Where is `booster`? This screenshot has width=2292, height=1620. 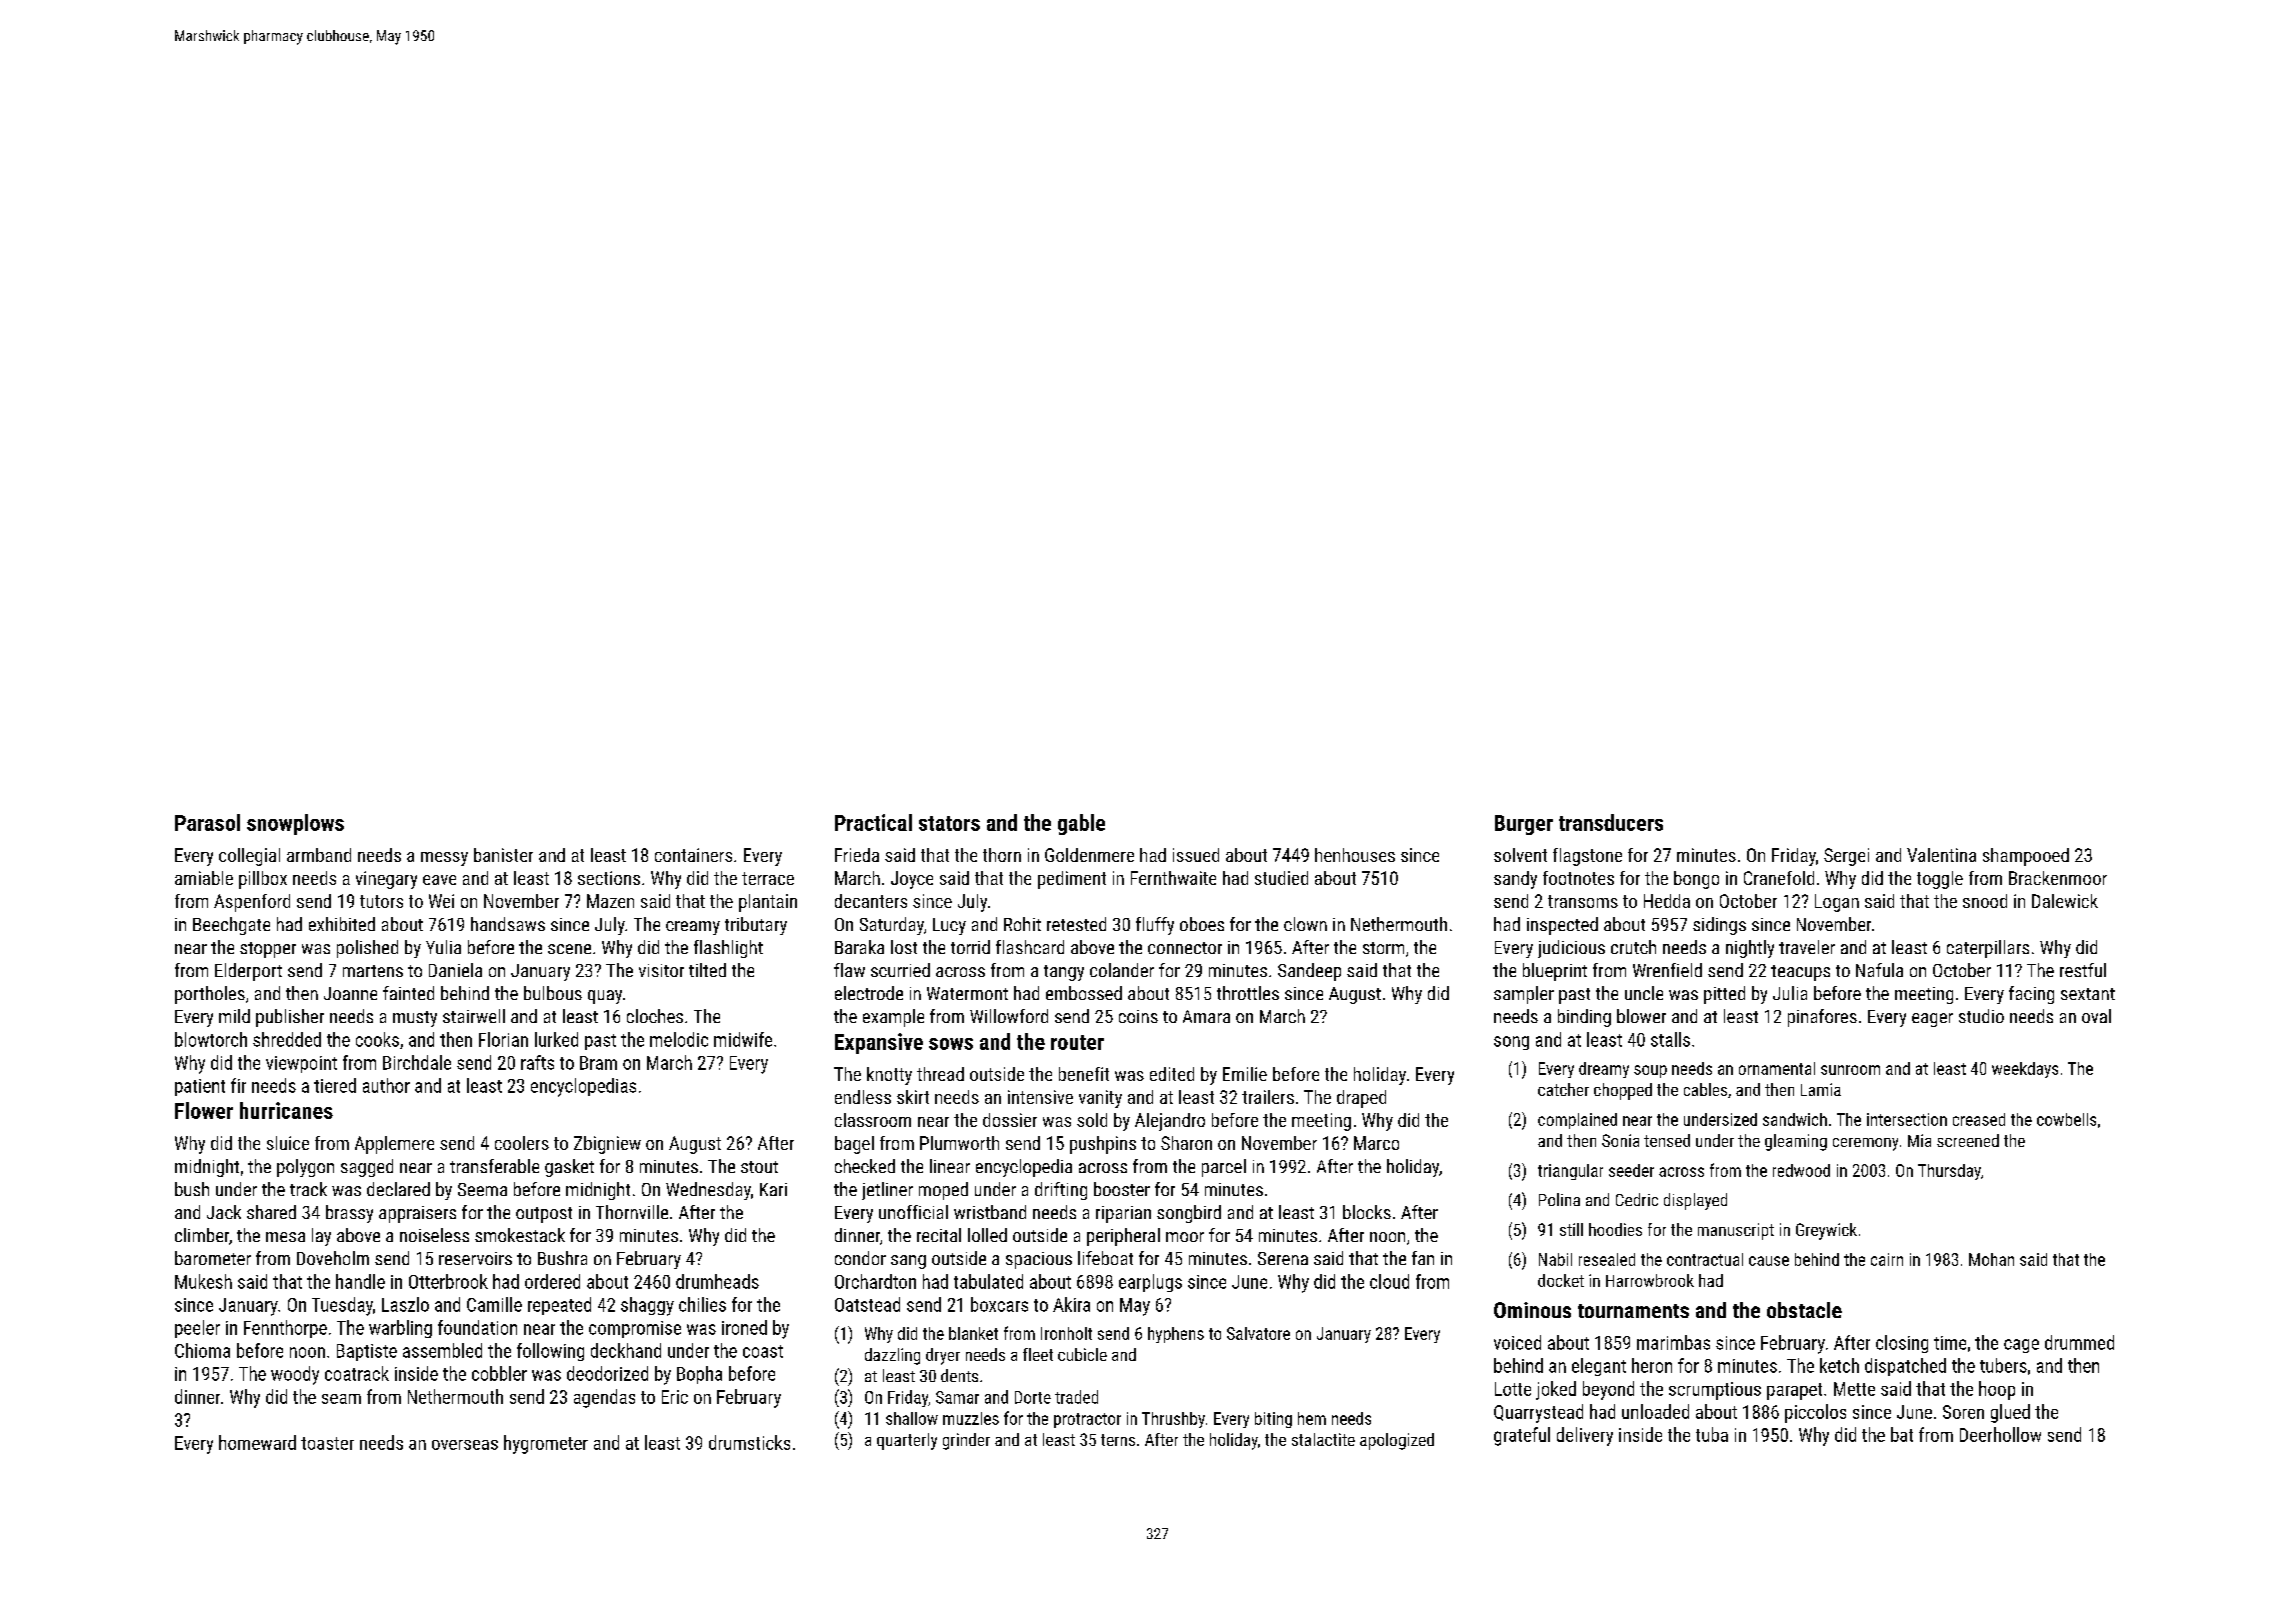
booster is located at coordinates (1122, 1189).
